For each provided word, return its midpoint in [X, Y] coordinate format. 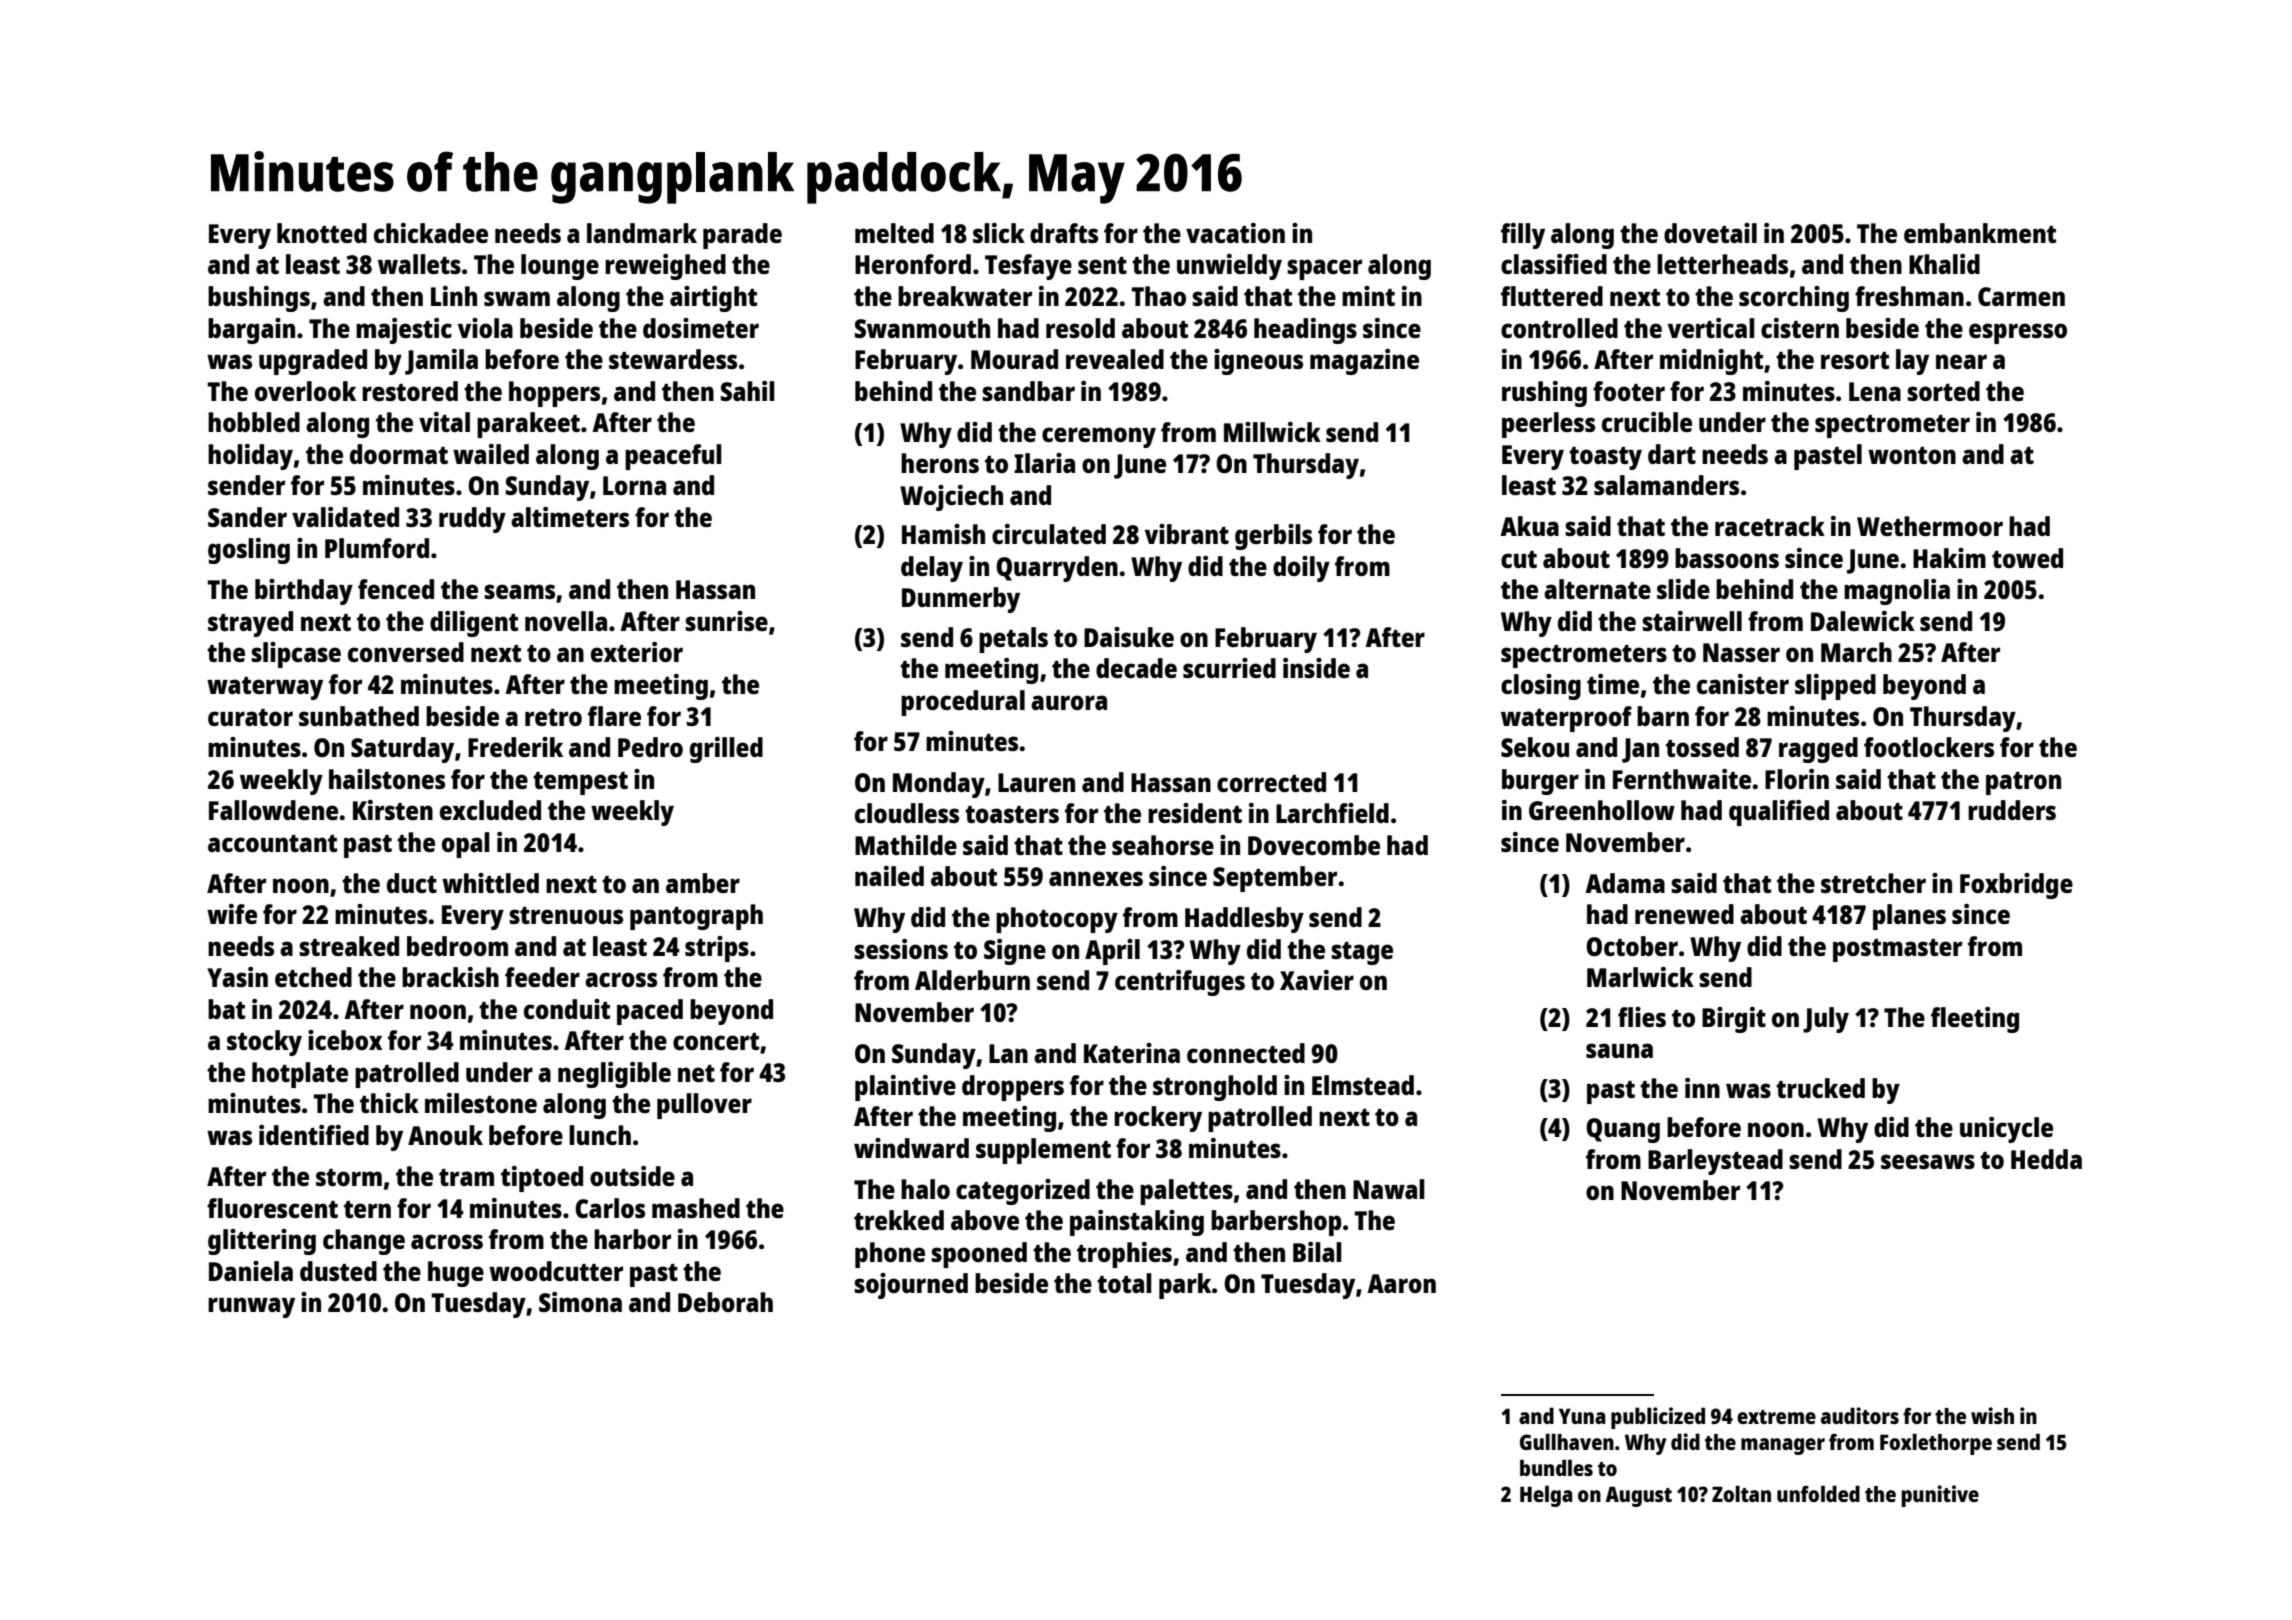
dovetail [1710, 233]
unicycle [2006, 1130]
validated [345, 517]
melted [894, 233]
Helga [1546, 1496]
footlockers [1929, 747]
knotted [322, 233]
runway [251, 1307]
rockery [1158, 1119]
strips [717, 949]
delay [932, 569]
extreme [1776, 1417]
